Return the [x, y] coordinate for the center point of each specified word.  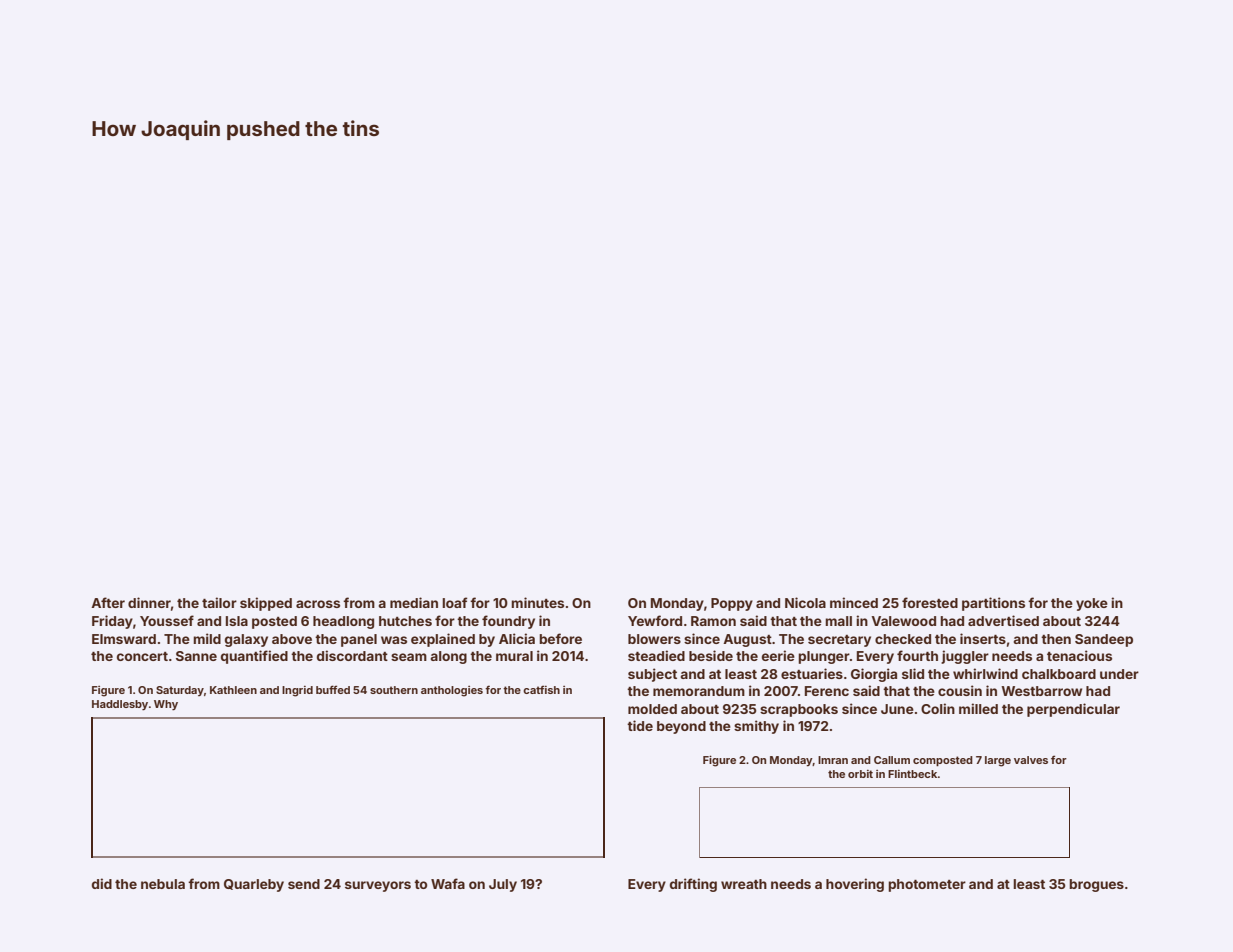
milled [978, 708]
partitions [993, 604]
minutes [537, 602]
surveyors [378, 886]
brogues [1096, 885]
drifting [693, 885]
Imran [833, 760]
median [414, 602]
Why [166, 705]
